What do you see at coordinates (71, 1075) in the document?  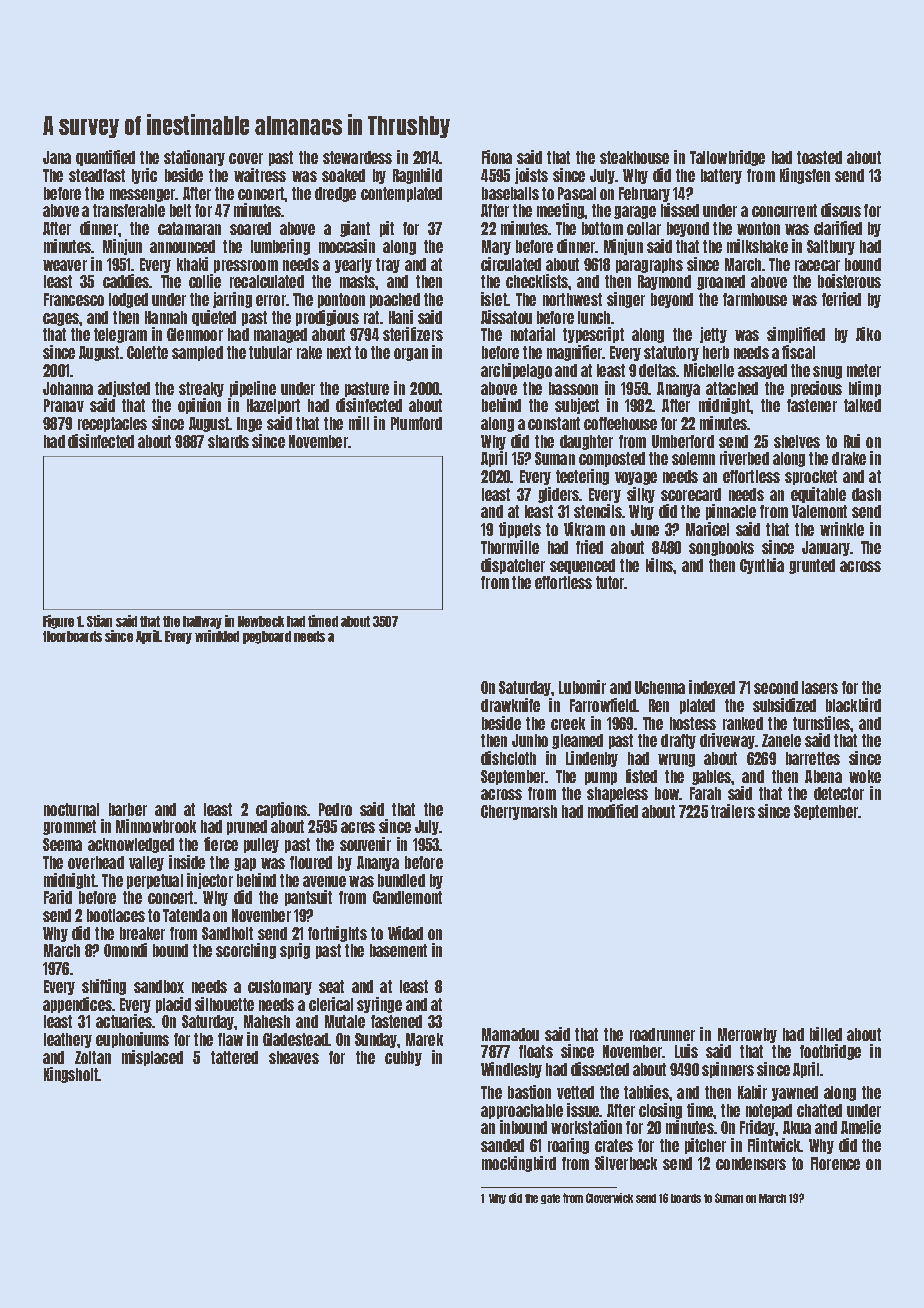 I see `Kingsholt` at bounding box center [71, 1075].
